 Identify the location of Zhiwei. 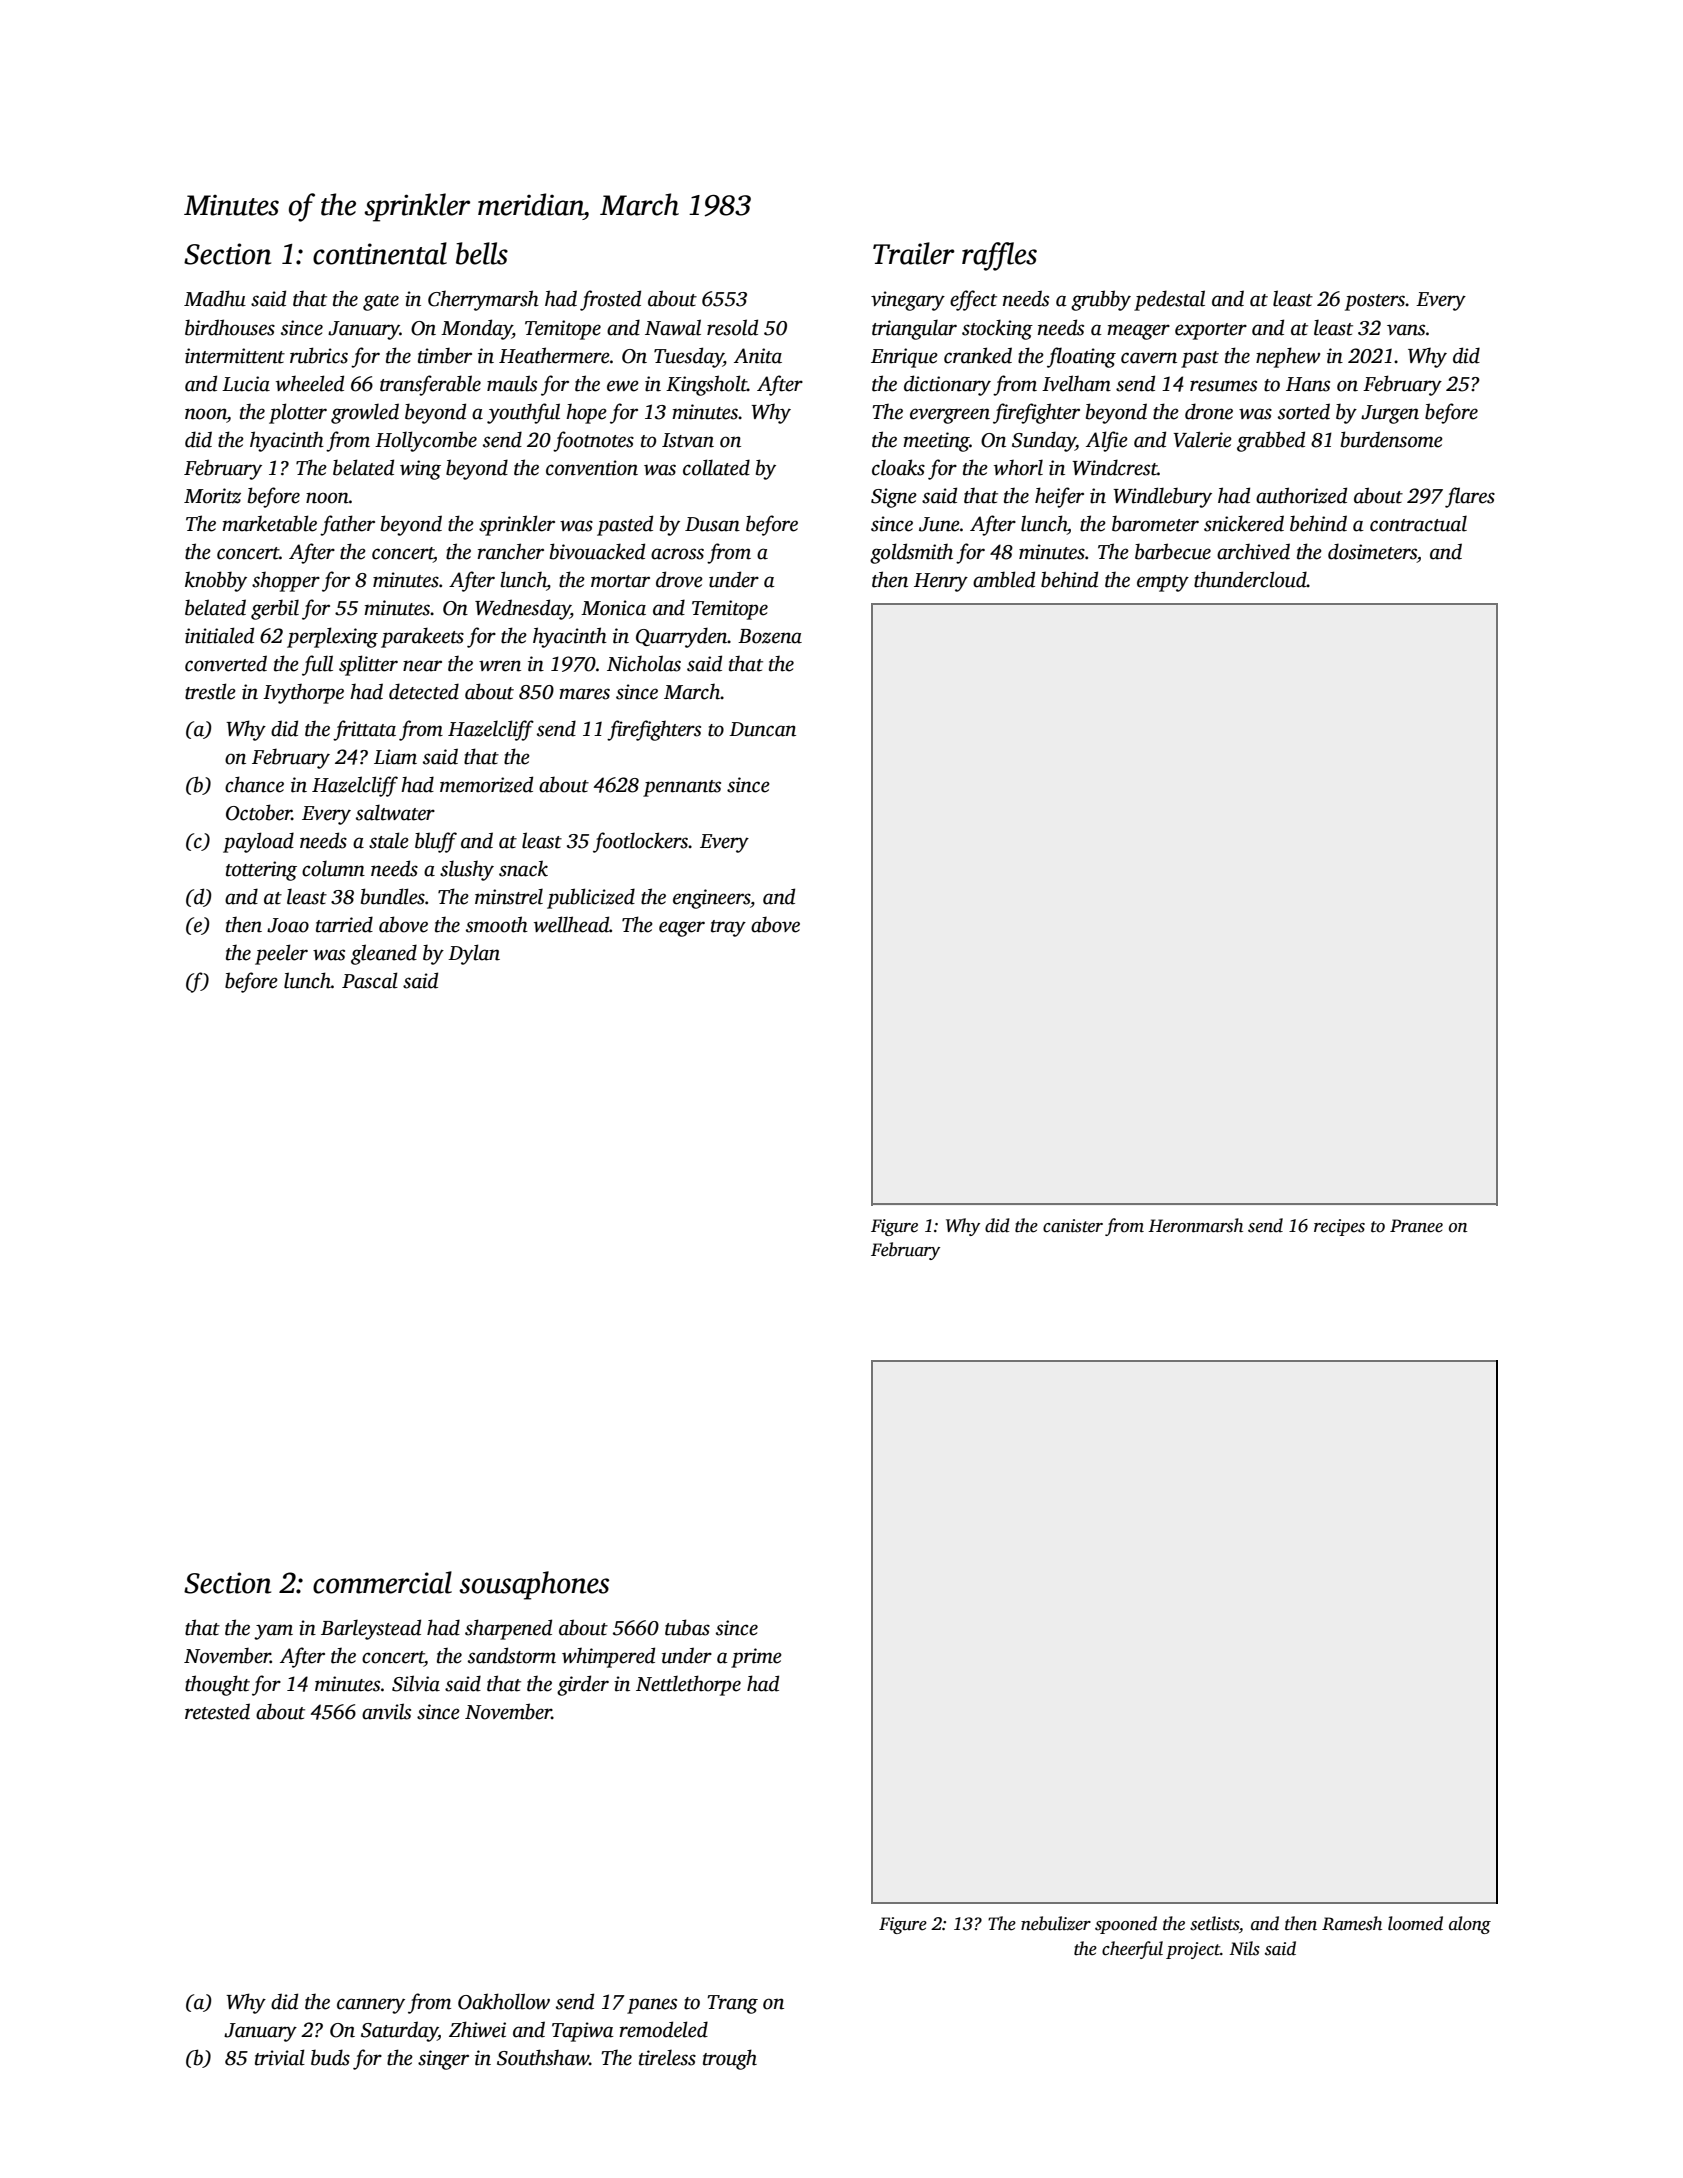
(477, 2029).
